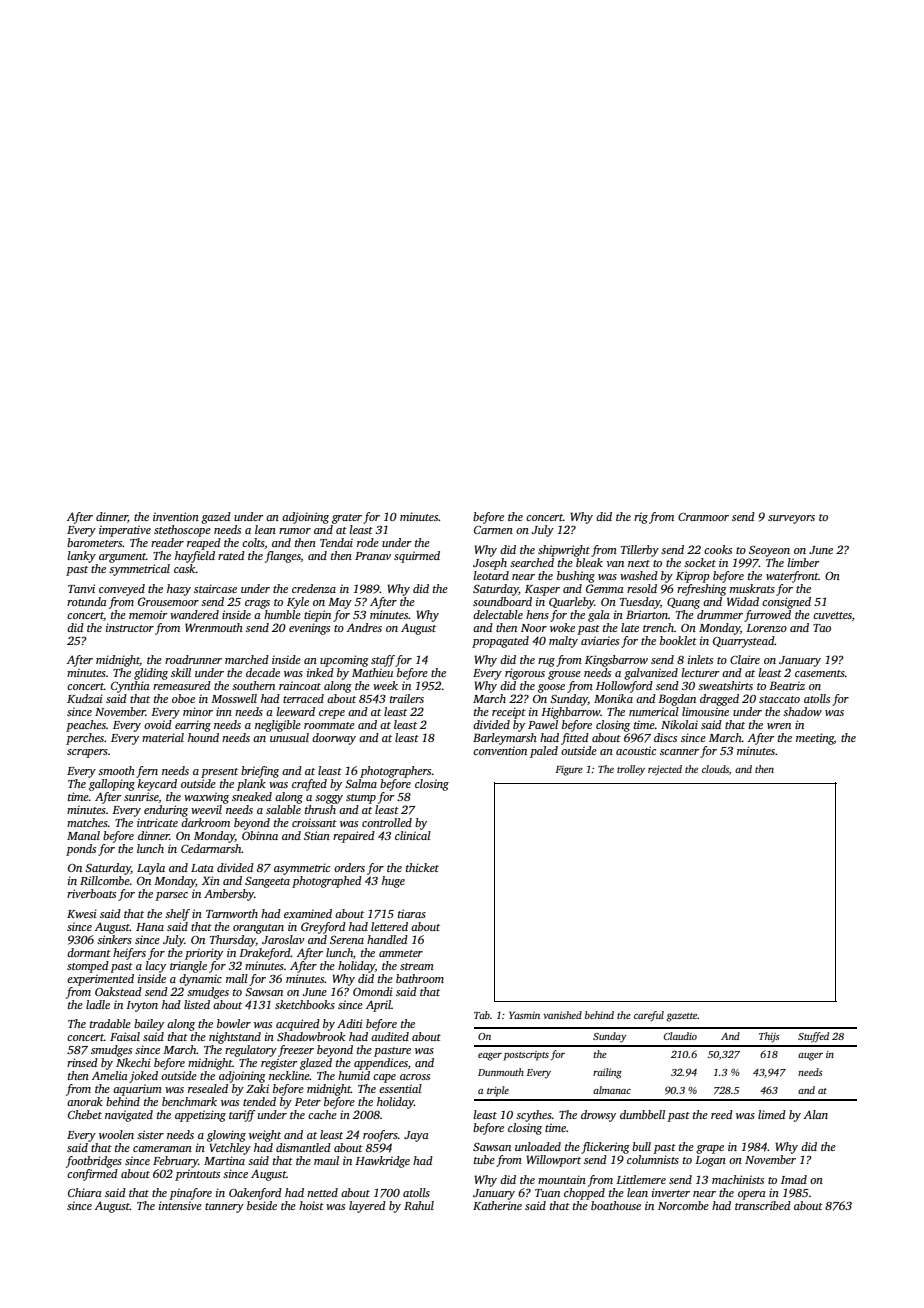  I want to click on limber, so click(803, 562).
